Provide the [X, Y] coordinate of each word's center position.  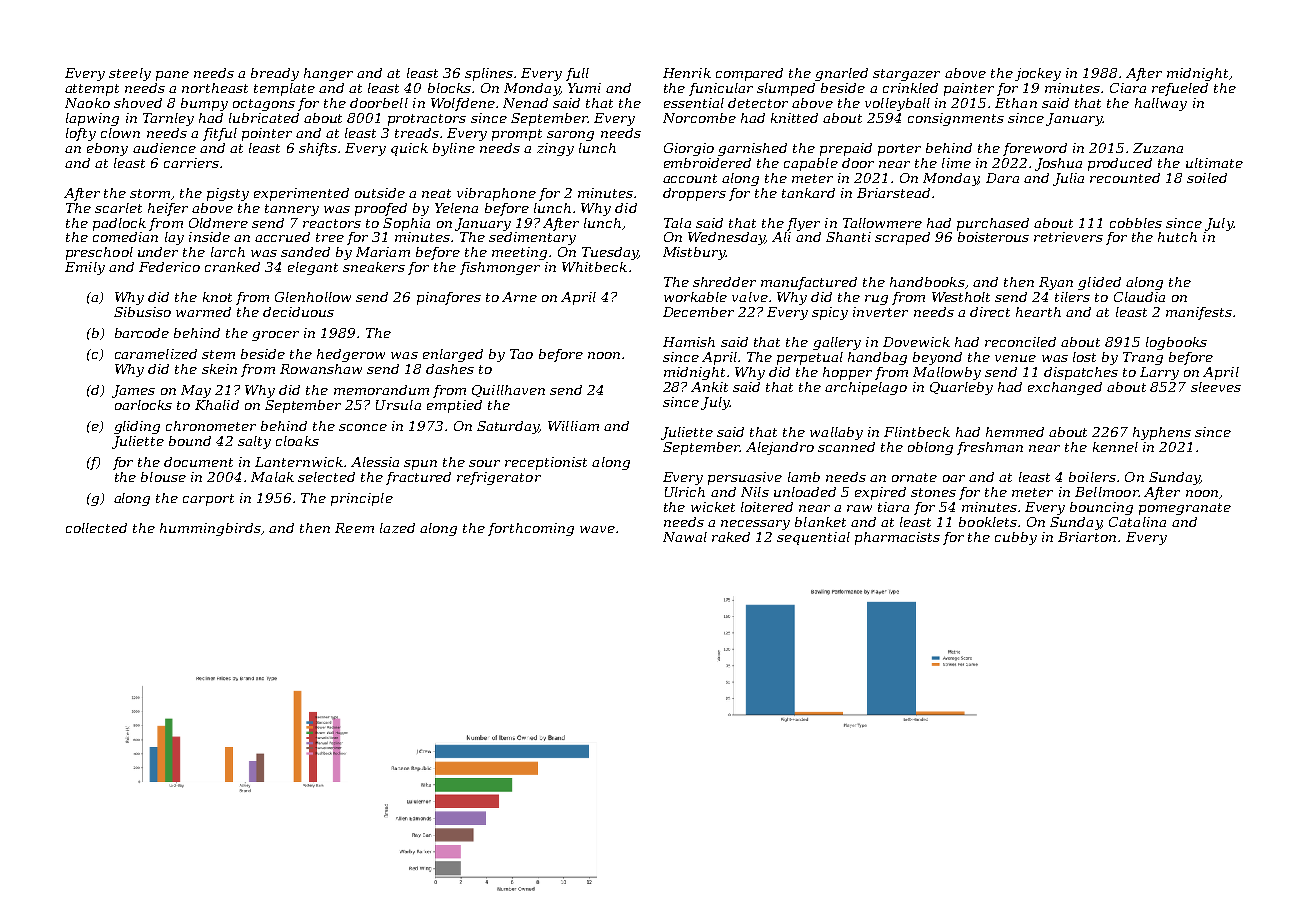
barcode [142, 333]
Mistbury [694, 253]
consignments [956, 119]
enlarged [453, 355]
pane [172, 76]
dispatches [1081, 373]
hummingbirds [210, 529]
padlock [119, 224]
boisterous [993, 237]
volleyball [897, 104]
